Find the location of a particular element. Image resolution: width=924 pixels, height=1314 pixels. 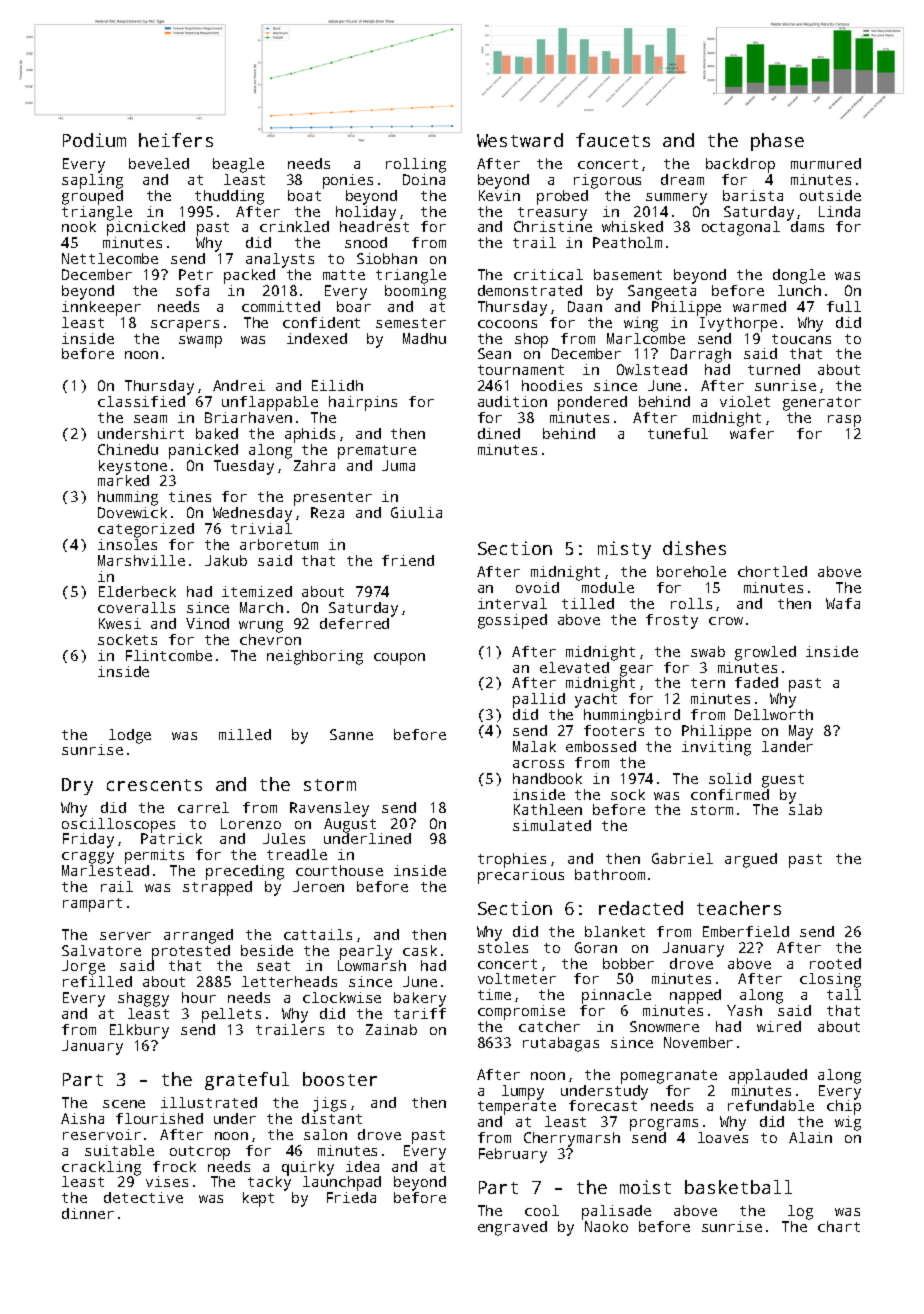

dinner is located at coordinates (88, 1213).
